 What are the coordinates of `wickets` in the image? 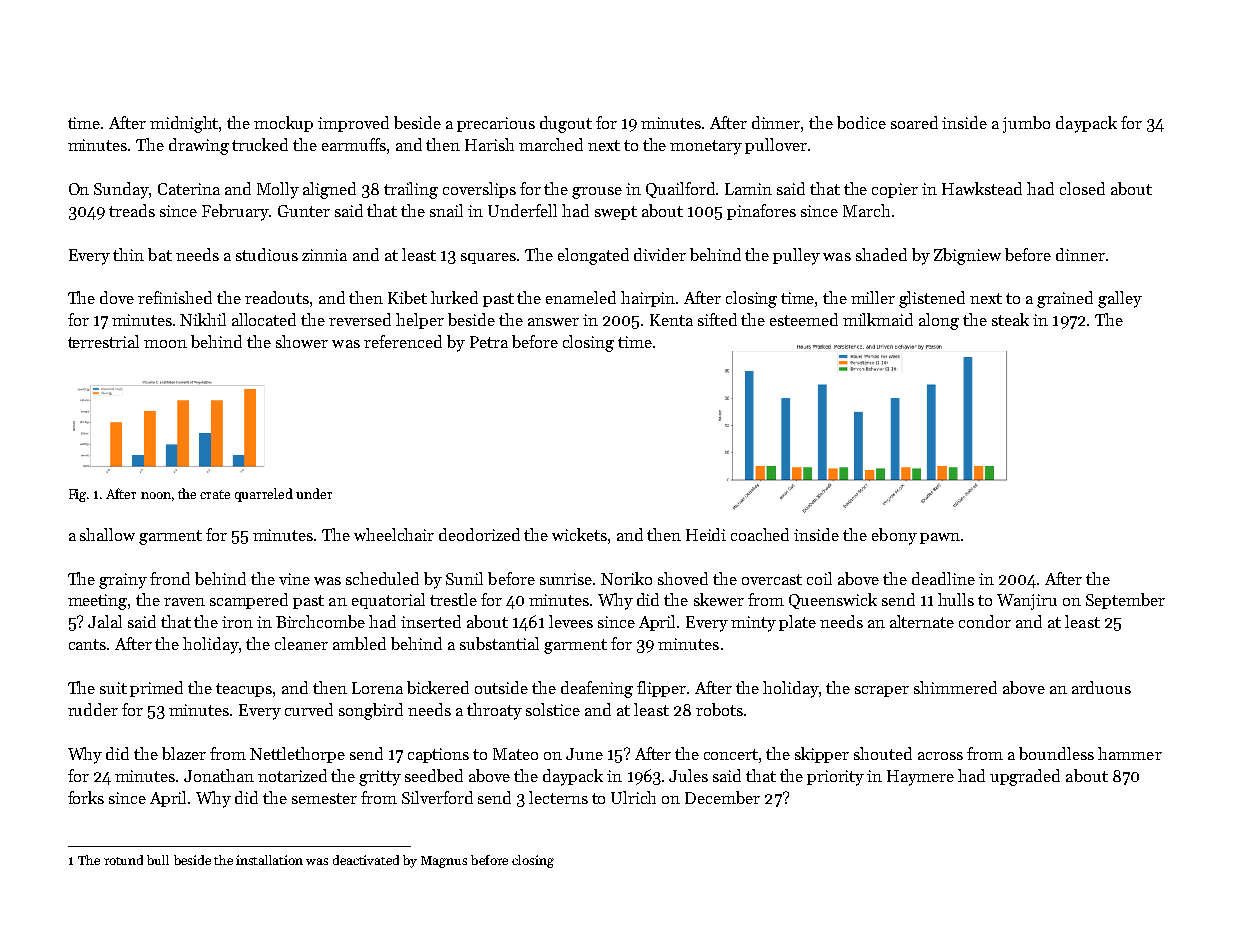 It's located at (579, 534).
